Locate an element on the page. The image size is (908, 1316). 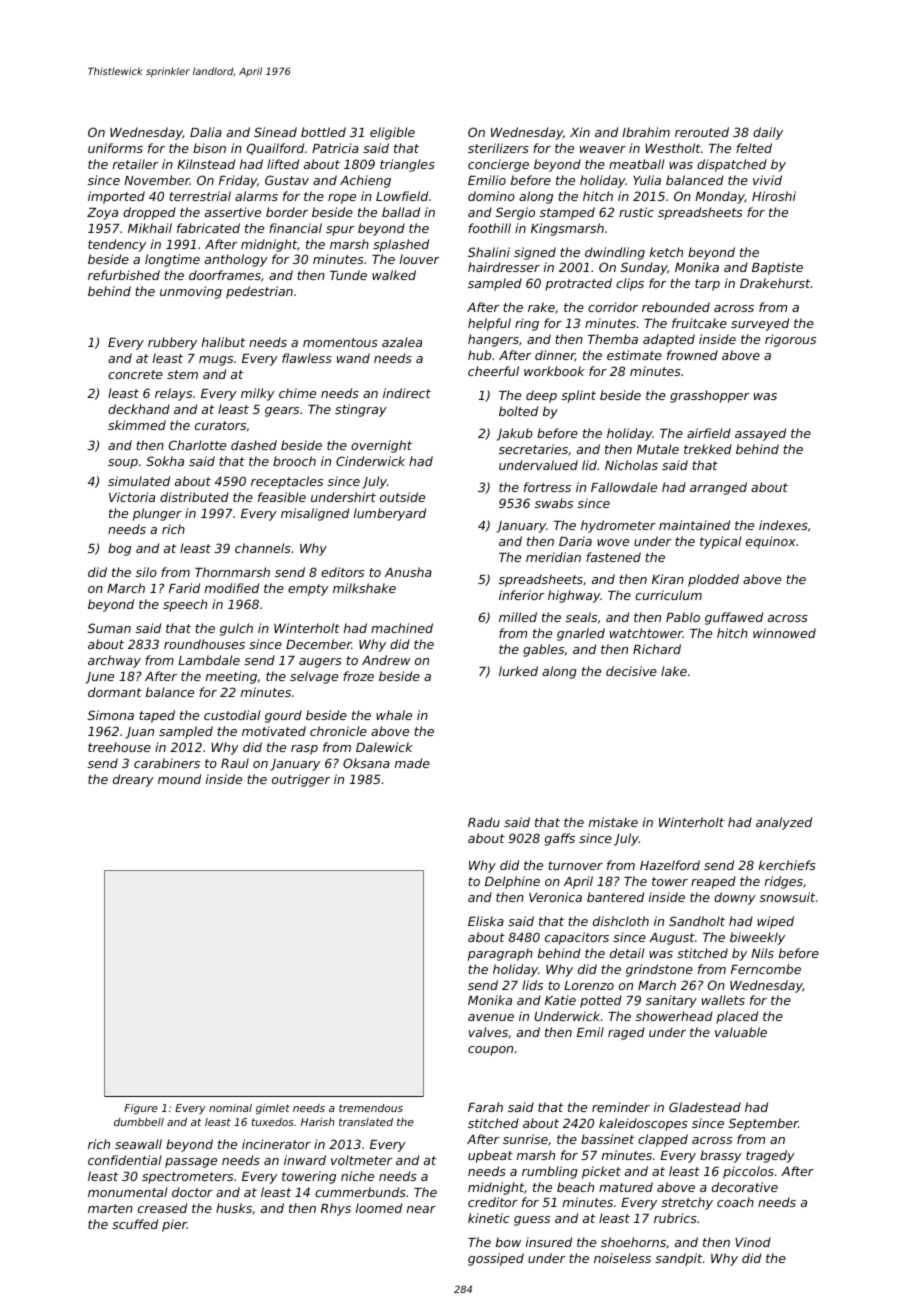
triangles is located at coordinates (407, 165).
